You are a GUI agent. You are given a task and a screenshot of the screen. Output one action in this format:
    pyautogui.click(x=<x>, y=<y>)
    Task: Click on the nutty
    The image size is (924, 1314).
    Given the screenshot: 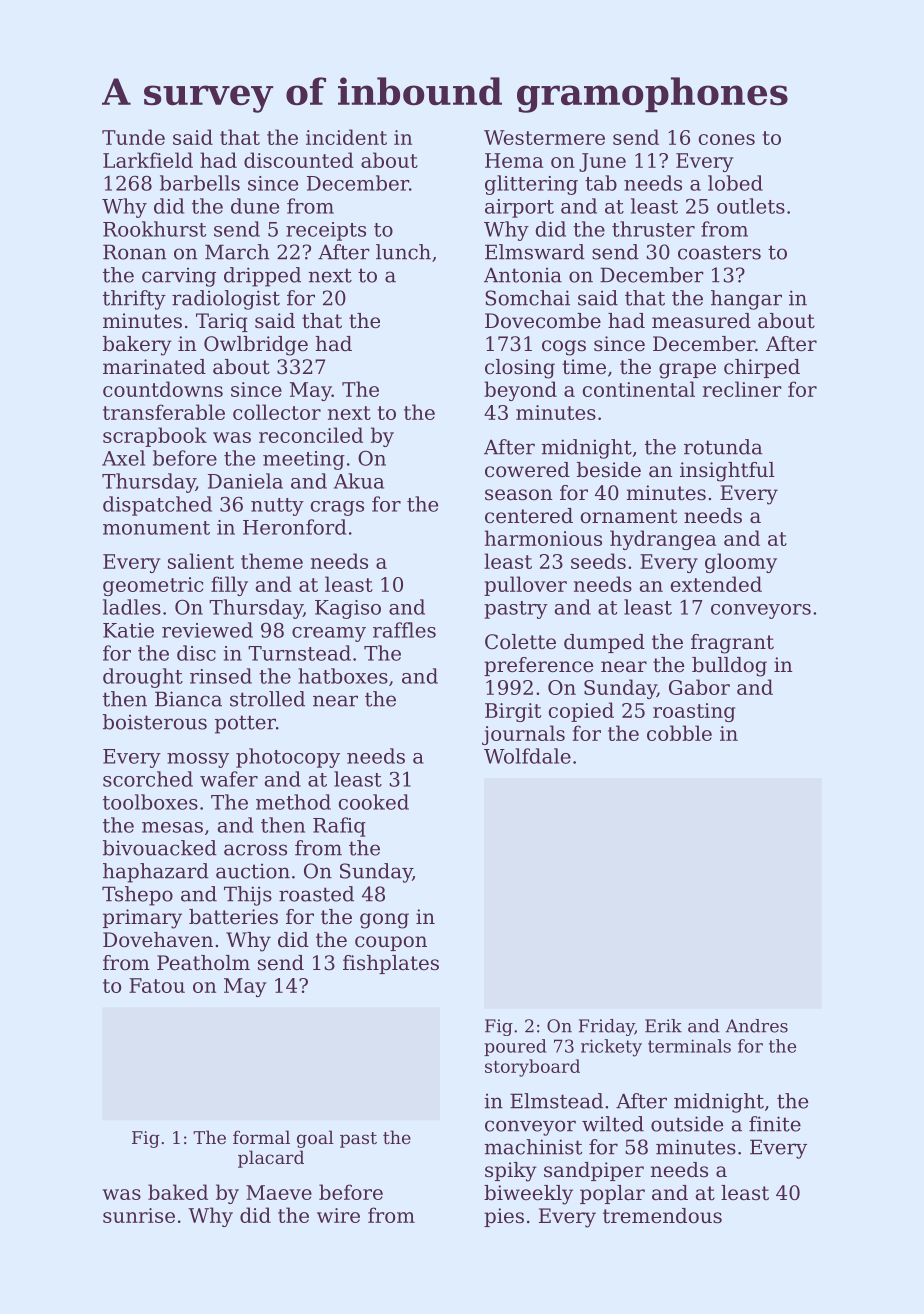 What is the action you would take?
    pyautogui.click(x=277, y=507)
